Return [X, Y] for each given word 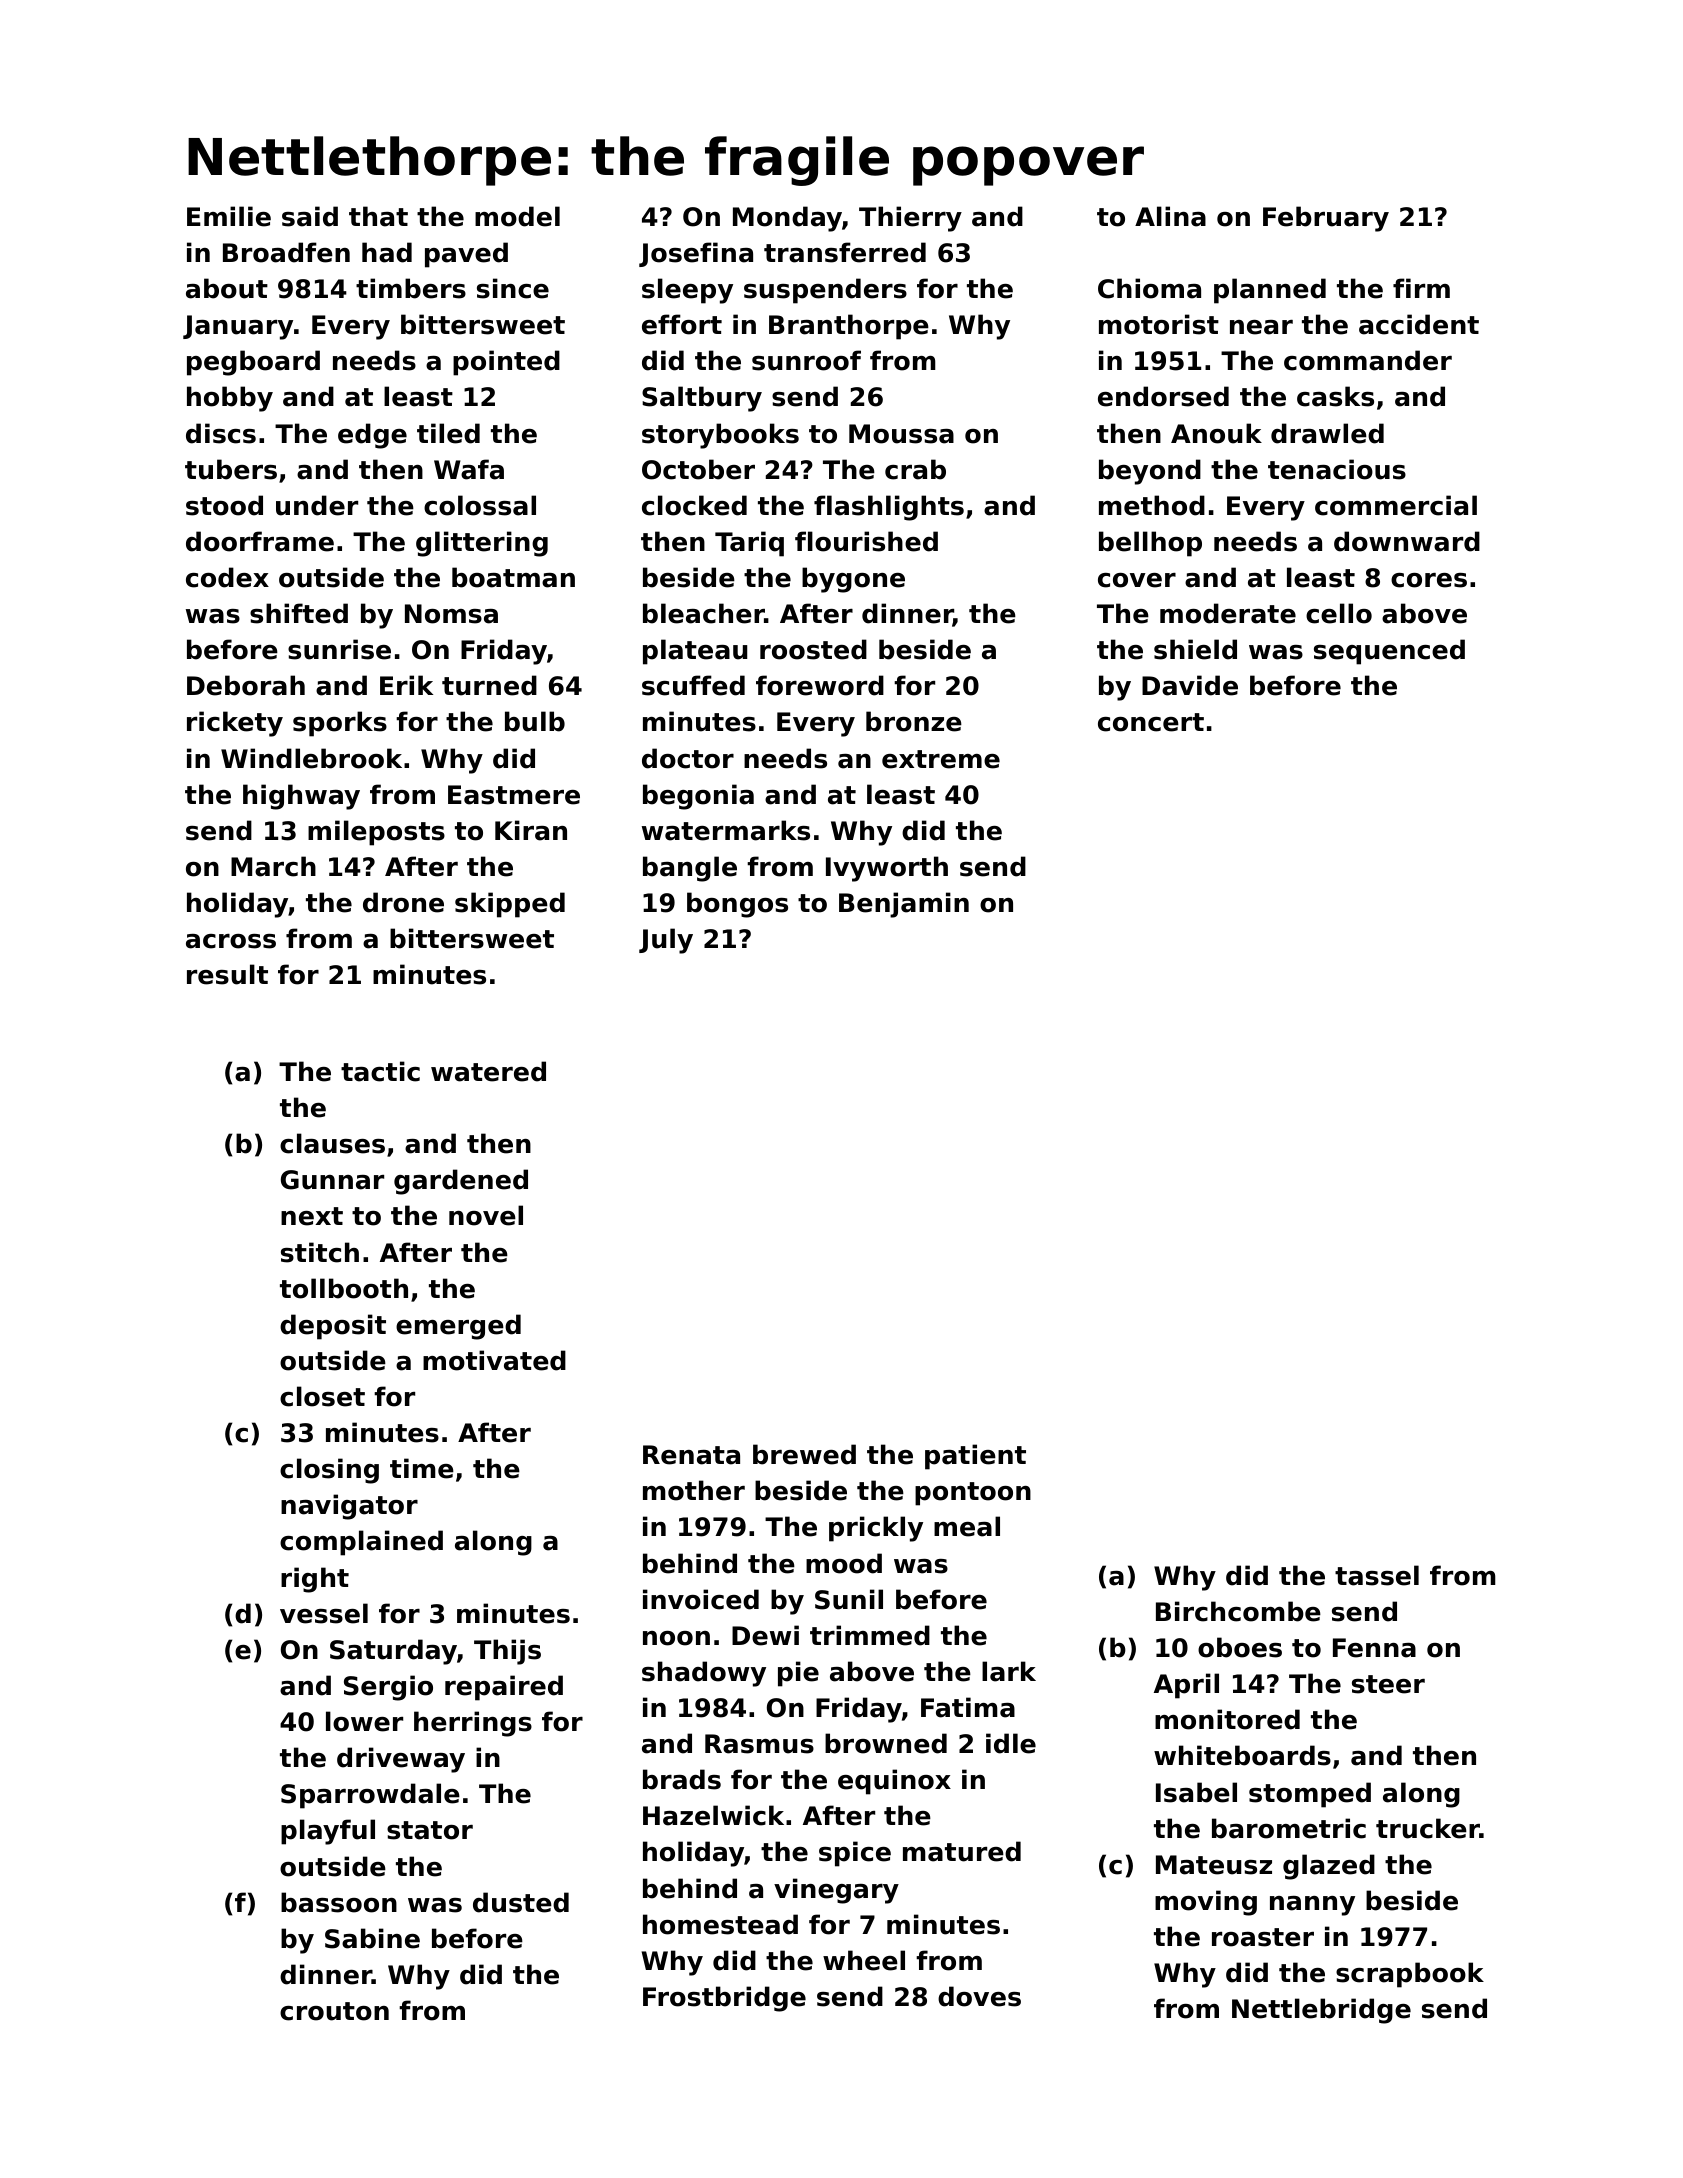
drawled [1327, 433]
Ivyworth [887, 869]
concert [1151, 722]
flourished [866, 541]
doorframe [260, 541]
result [227, 974]
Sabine [372, 1938]
